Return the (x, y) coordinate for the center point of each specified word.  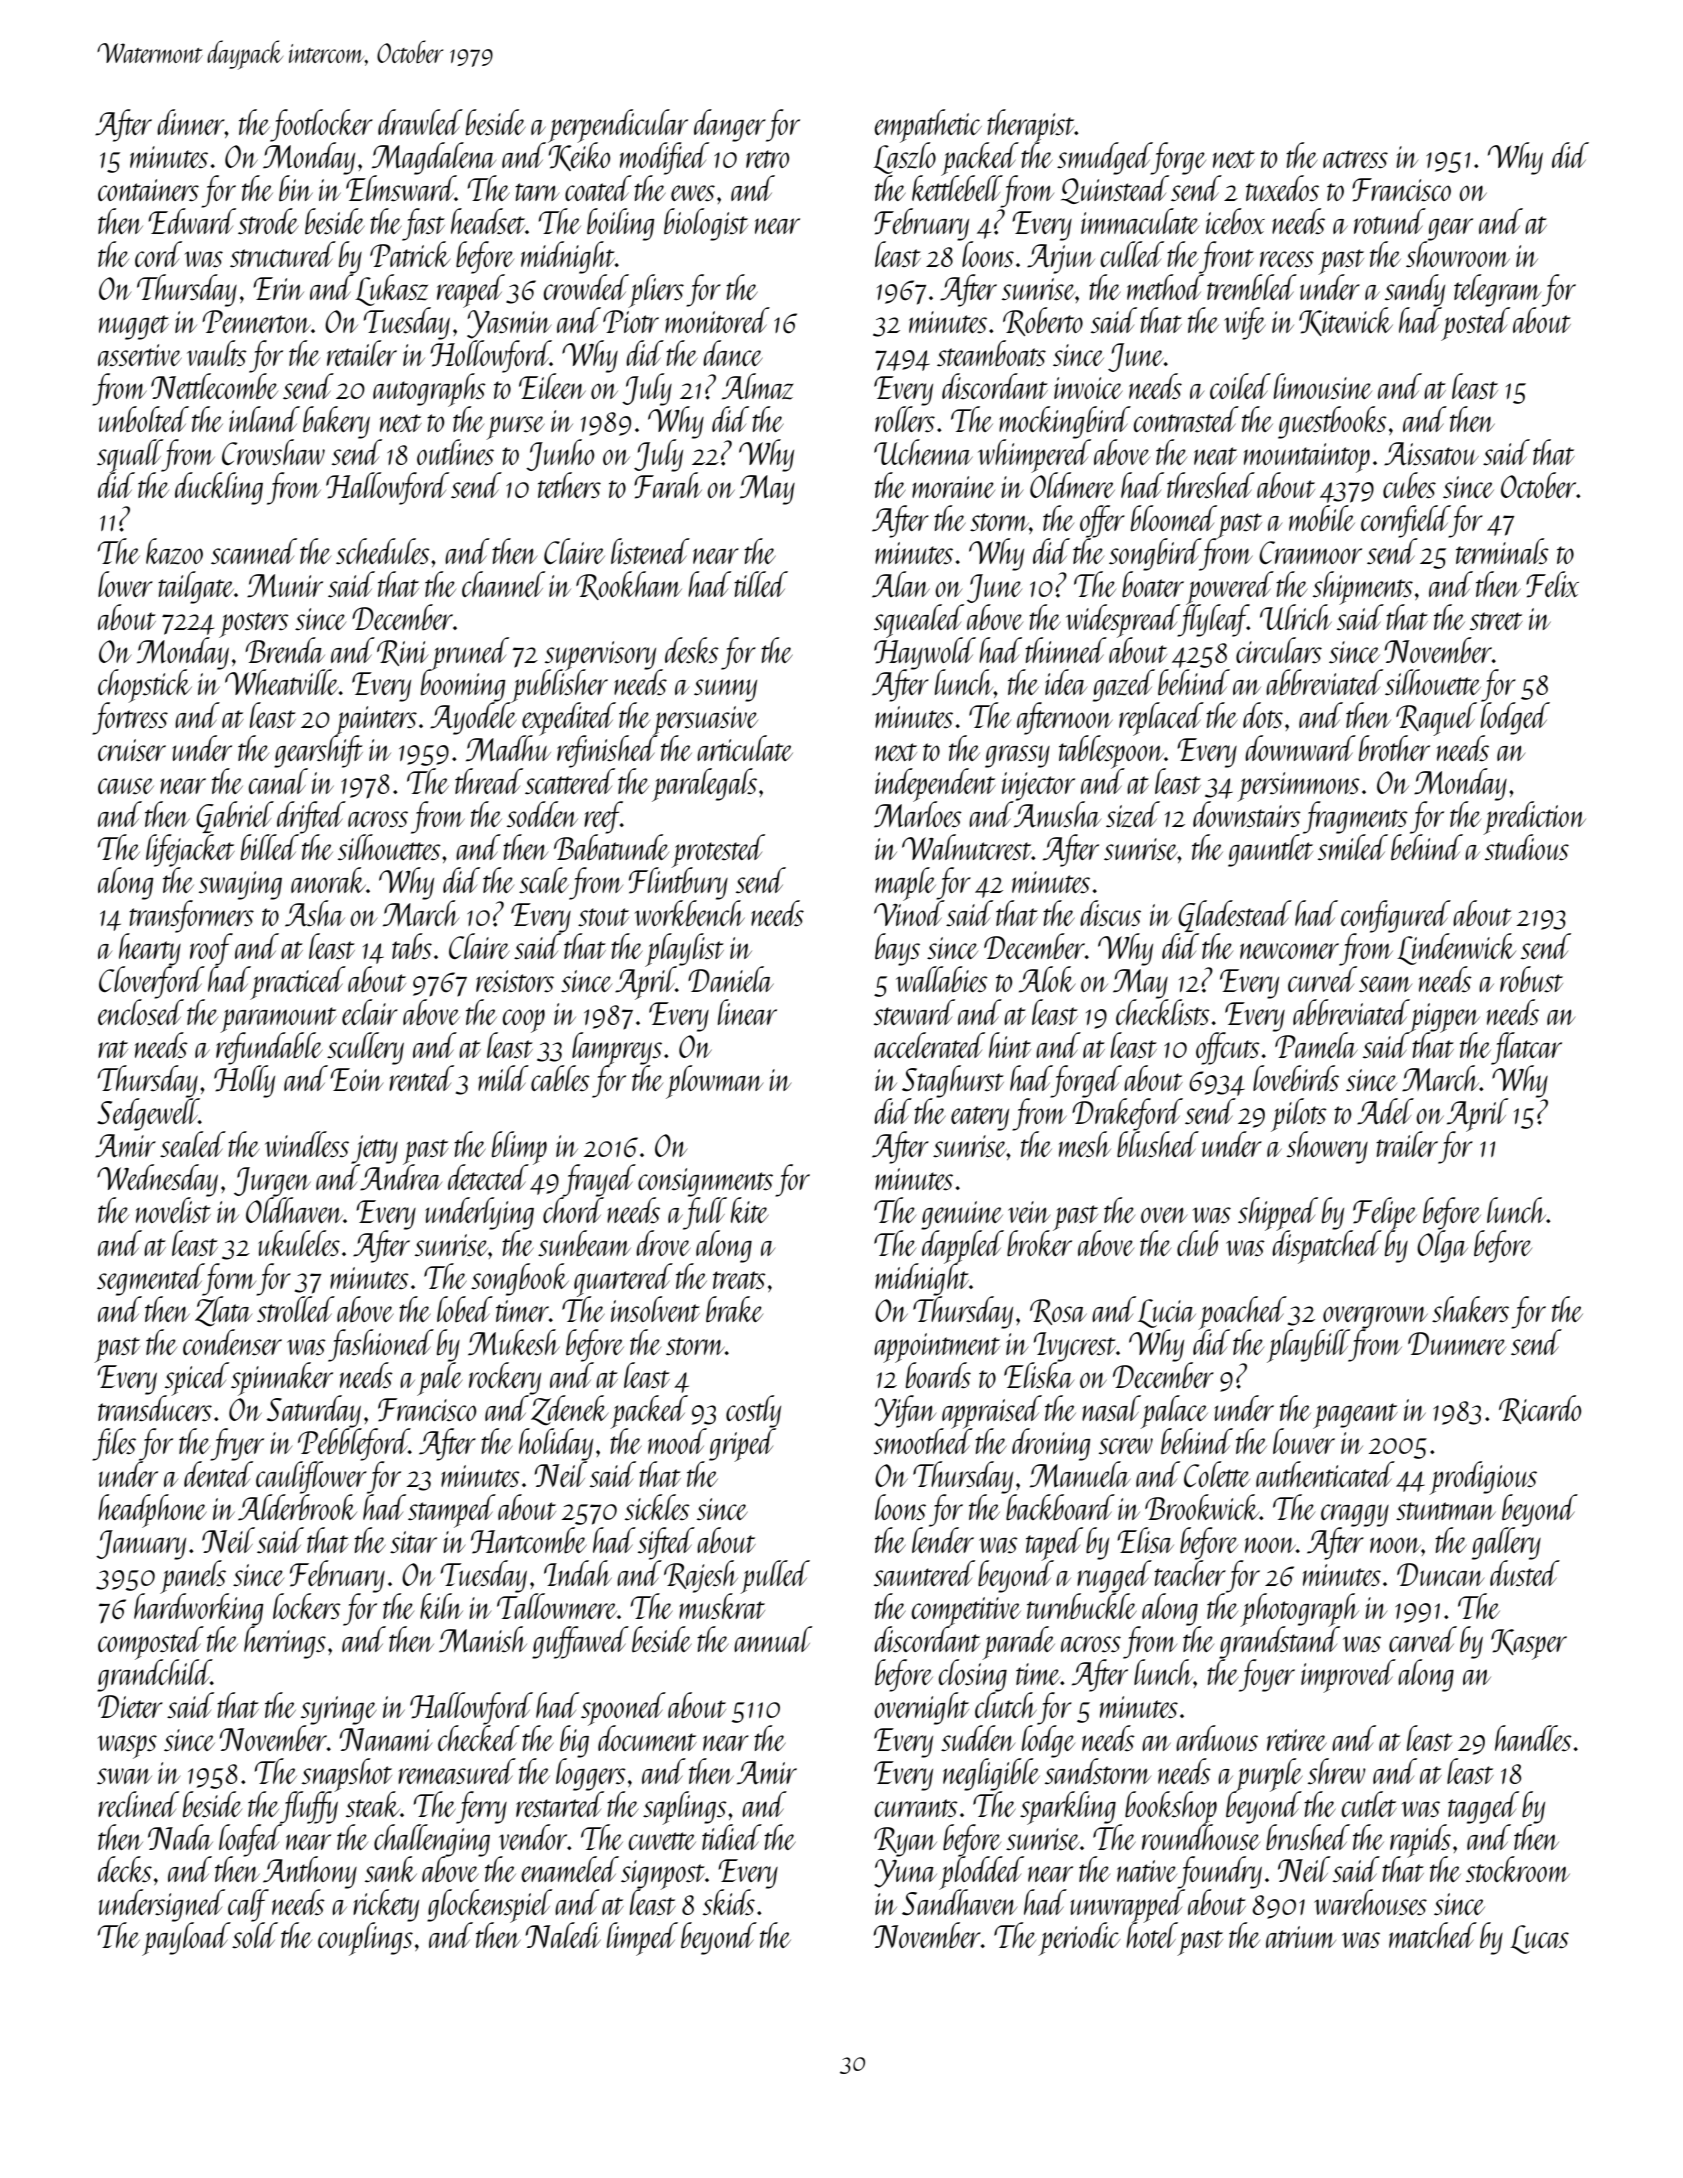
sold (255, 1935)
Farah (668, 485)
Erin (278, 288)
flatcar (1526, 1048)
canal (278, 781)
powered (1230, 587)
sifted (666, 1543)
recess (1287, 259)
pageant (1355, 1416)
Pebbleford (353, 1444)
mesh (1085, 1144)
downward (1300, 748)
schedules (383, 551)
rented (421, 1078)
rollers (905, 419)
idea (1066, 682)
